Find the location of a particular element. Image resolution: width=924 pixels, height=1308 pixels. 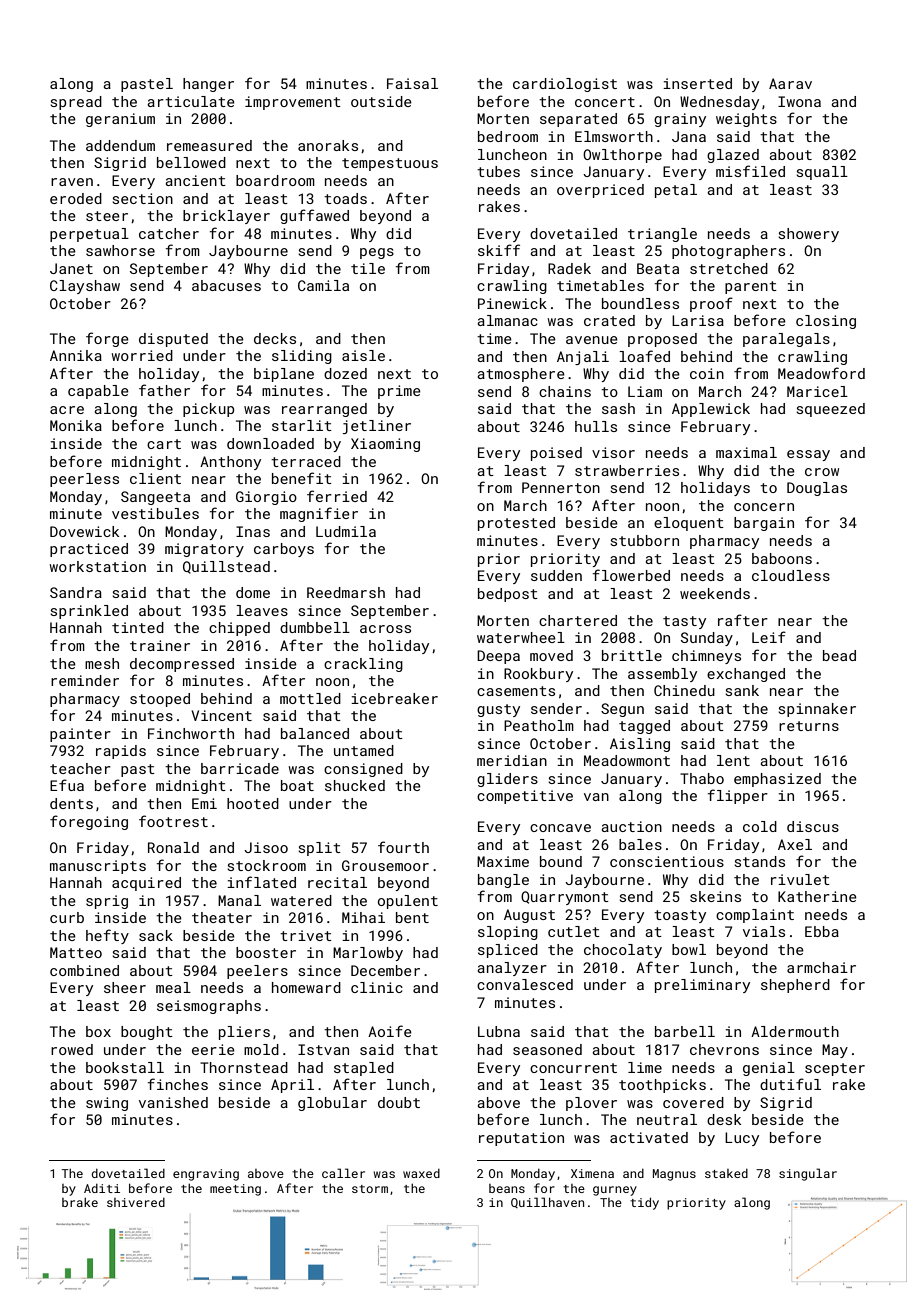

ferried is located at coordinates (337, 496).
